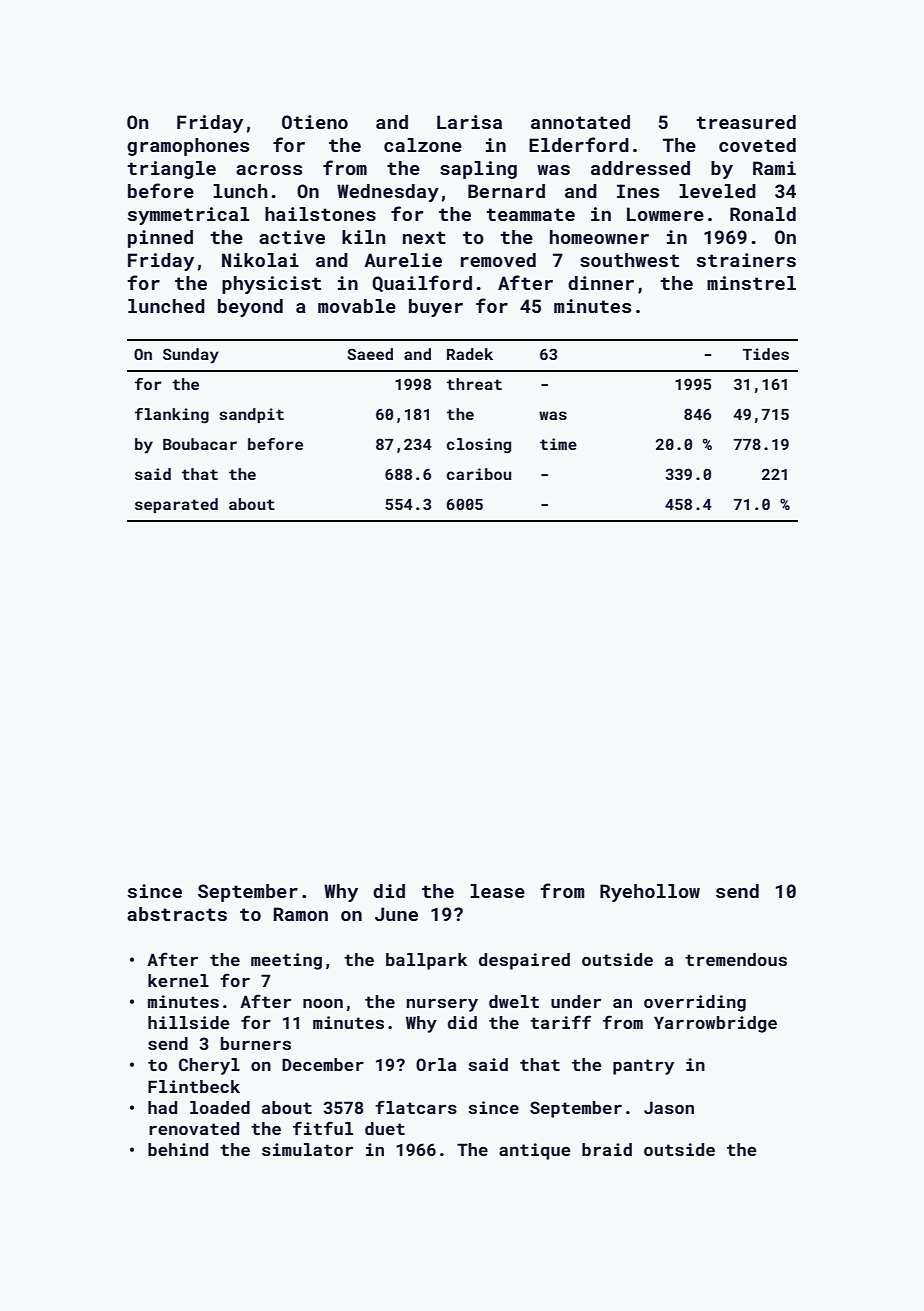 This screenshot has height=1311, width=924. Describe the element at coordinates (176, 505) in the screenshot. I see `separated` at that location.
